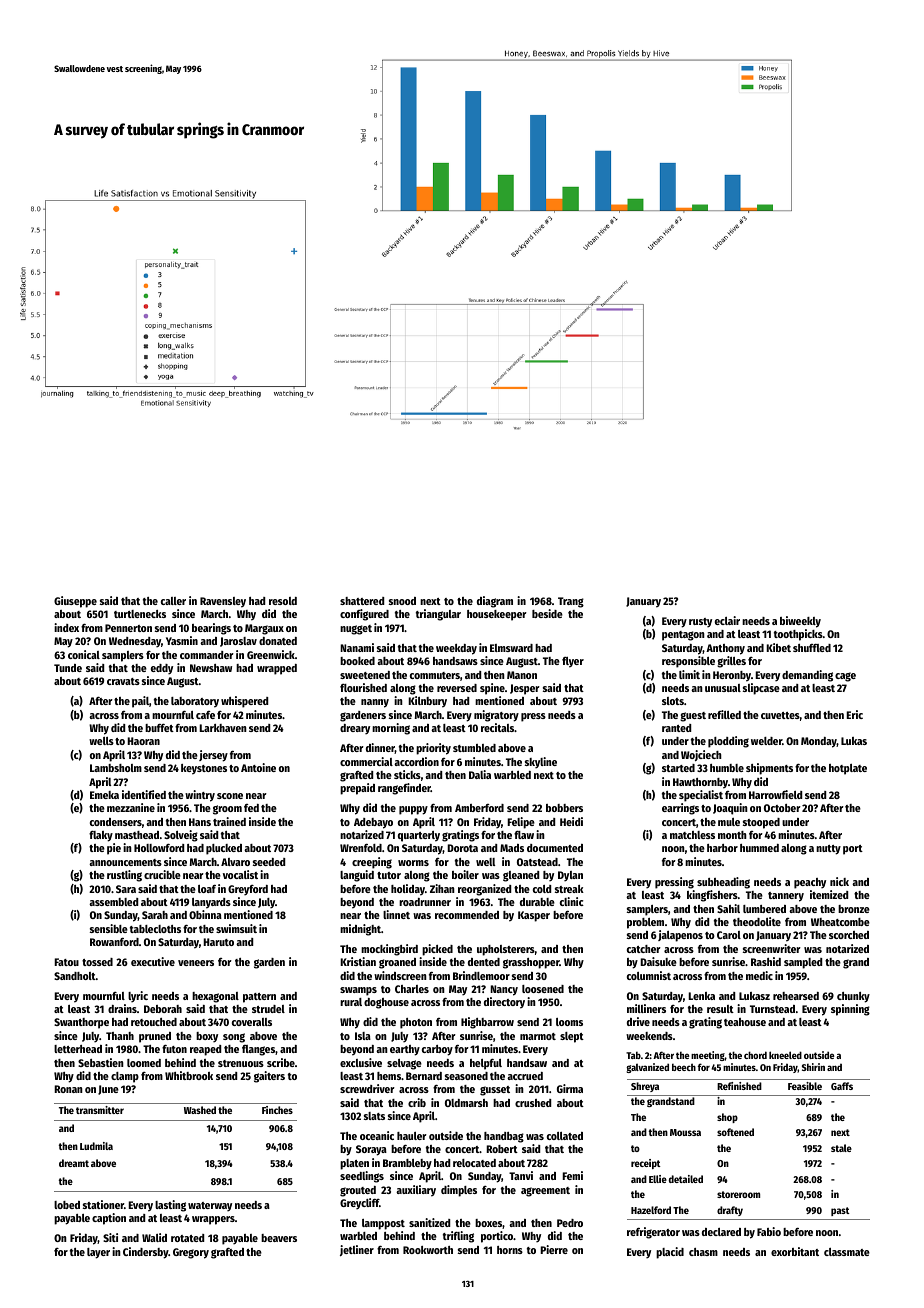  Describe the element at coordinates (277, 669) in the image. I see `wrapped` at that location.
